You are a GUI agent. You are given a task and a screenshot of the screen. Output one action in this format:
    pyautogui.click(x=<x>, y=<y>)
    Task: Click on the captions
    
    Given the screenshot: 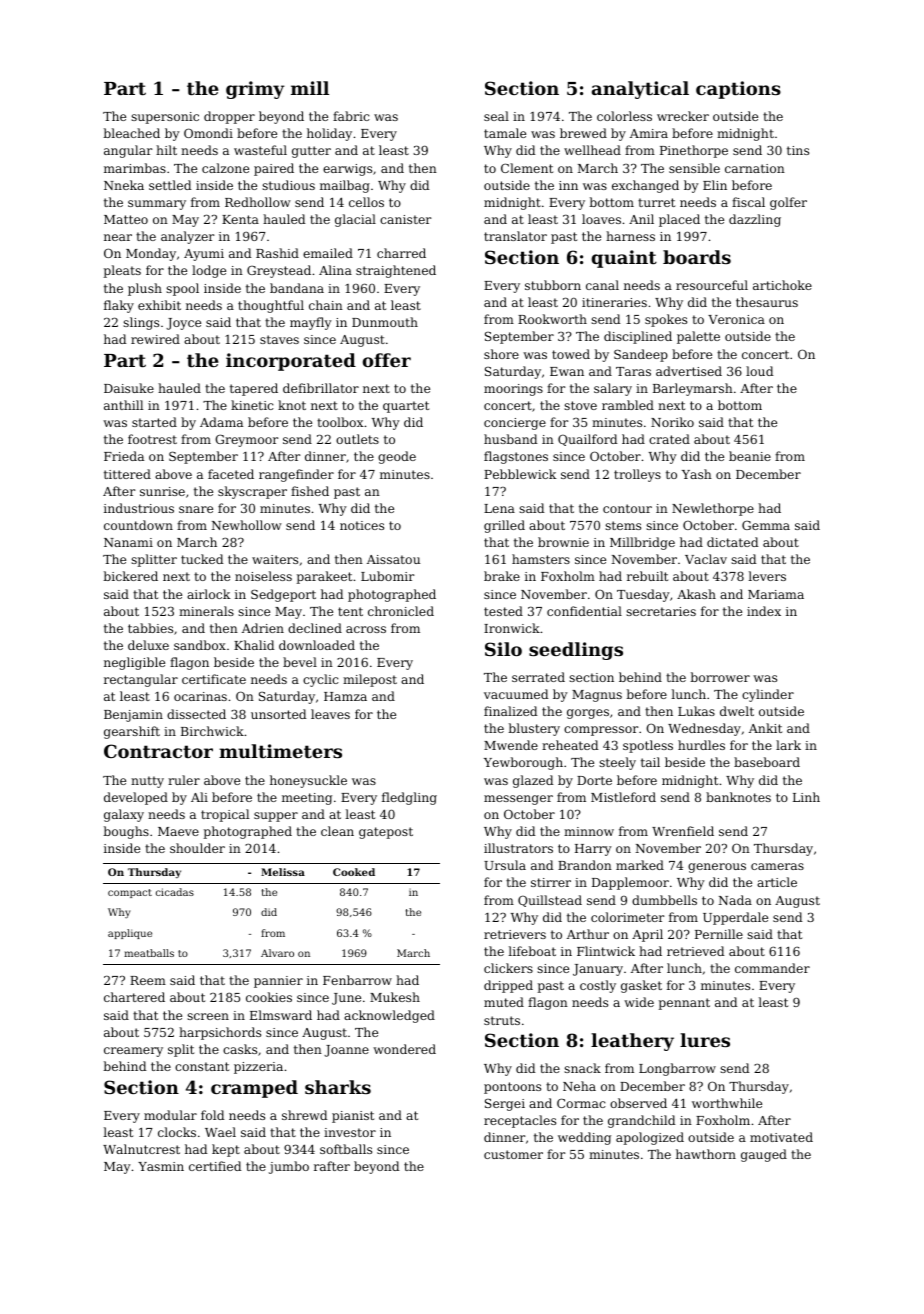 What is the action you would take?
    pyautogui.click(x=738, y=90)
